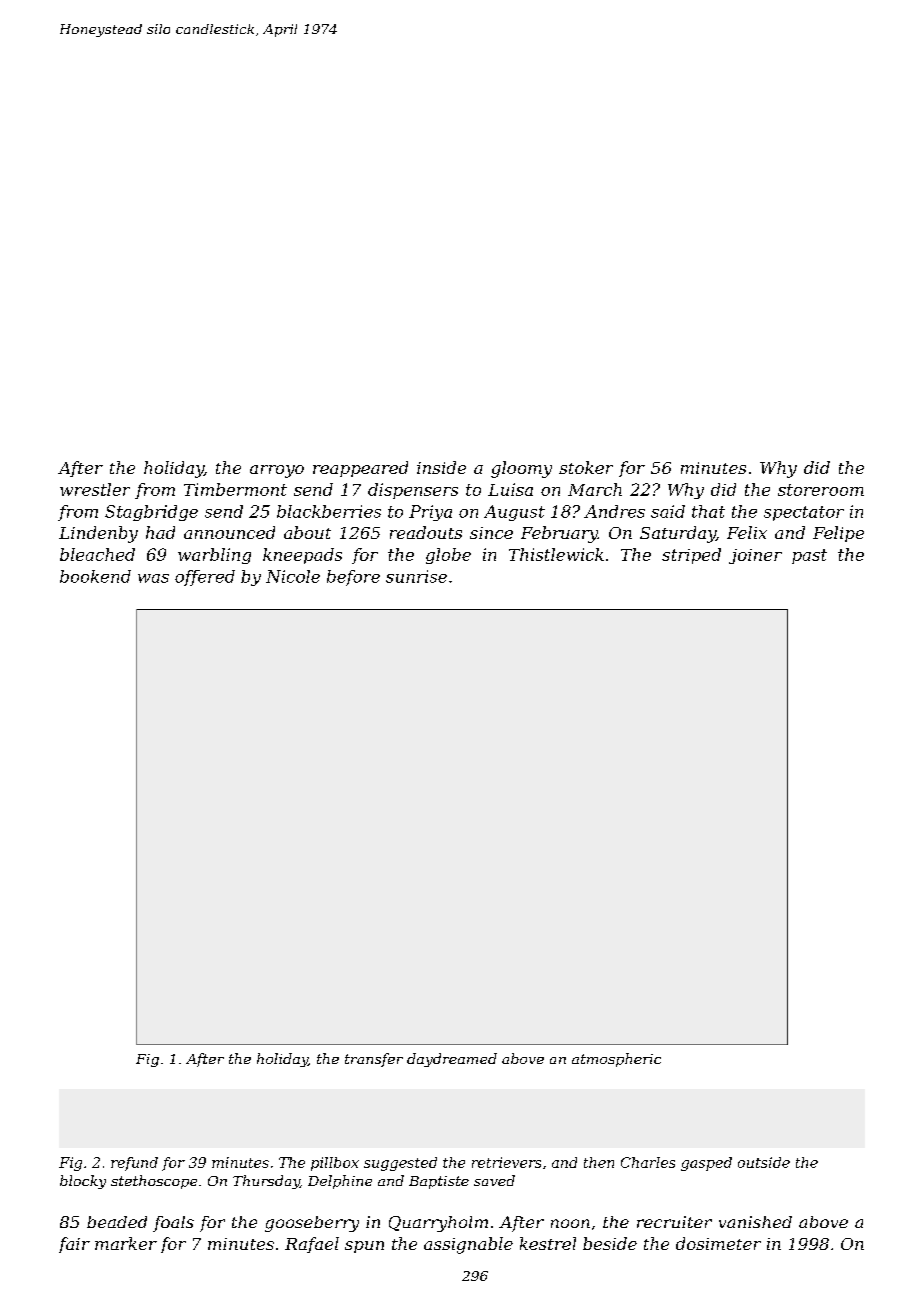 This image has width=924, height=1308. I want to click on inside, so click(441, 467).
